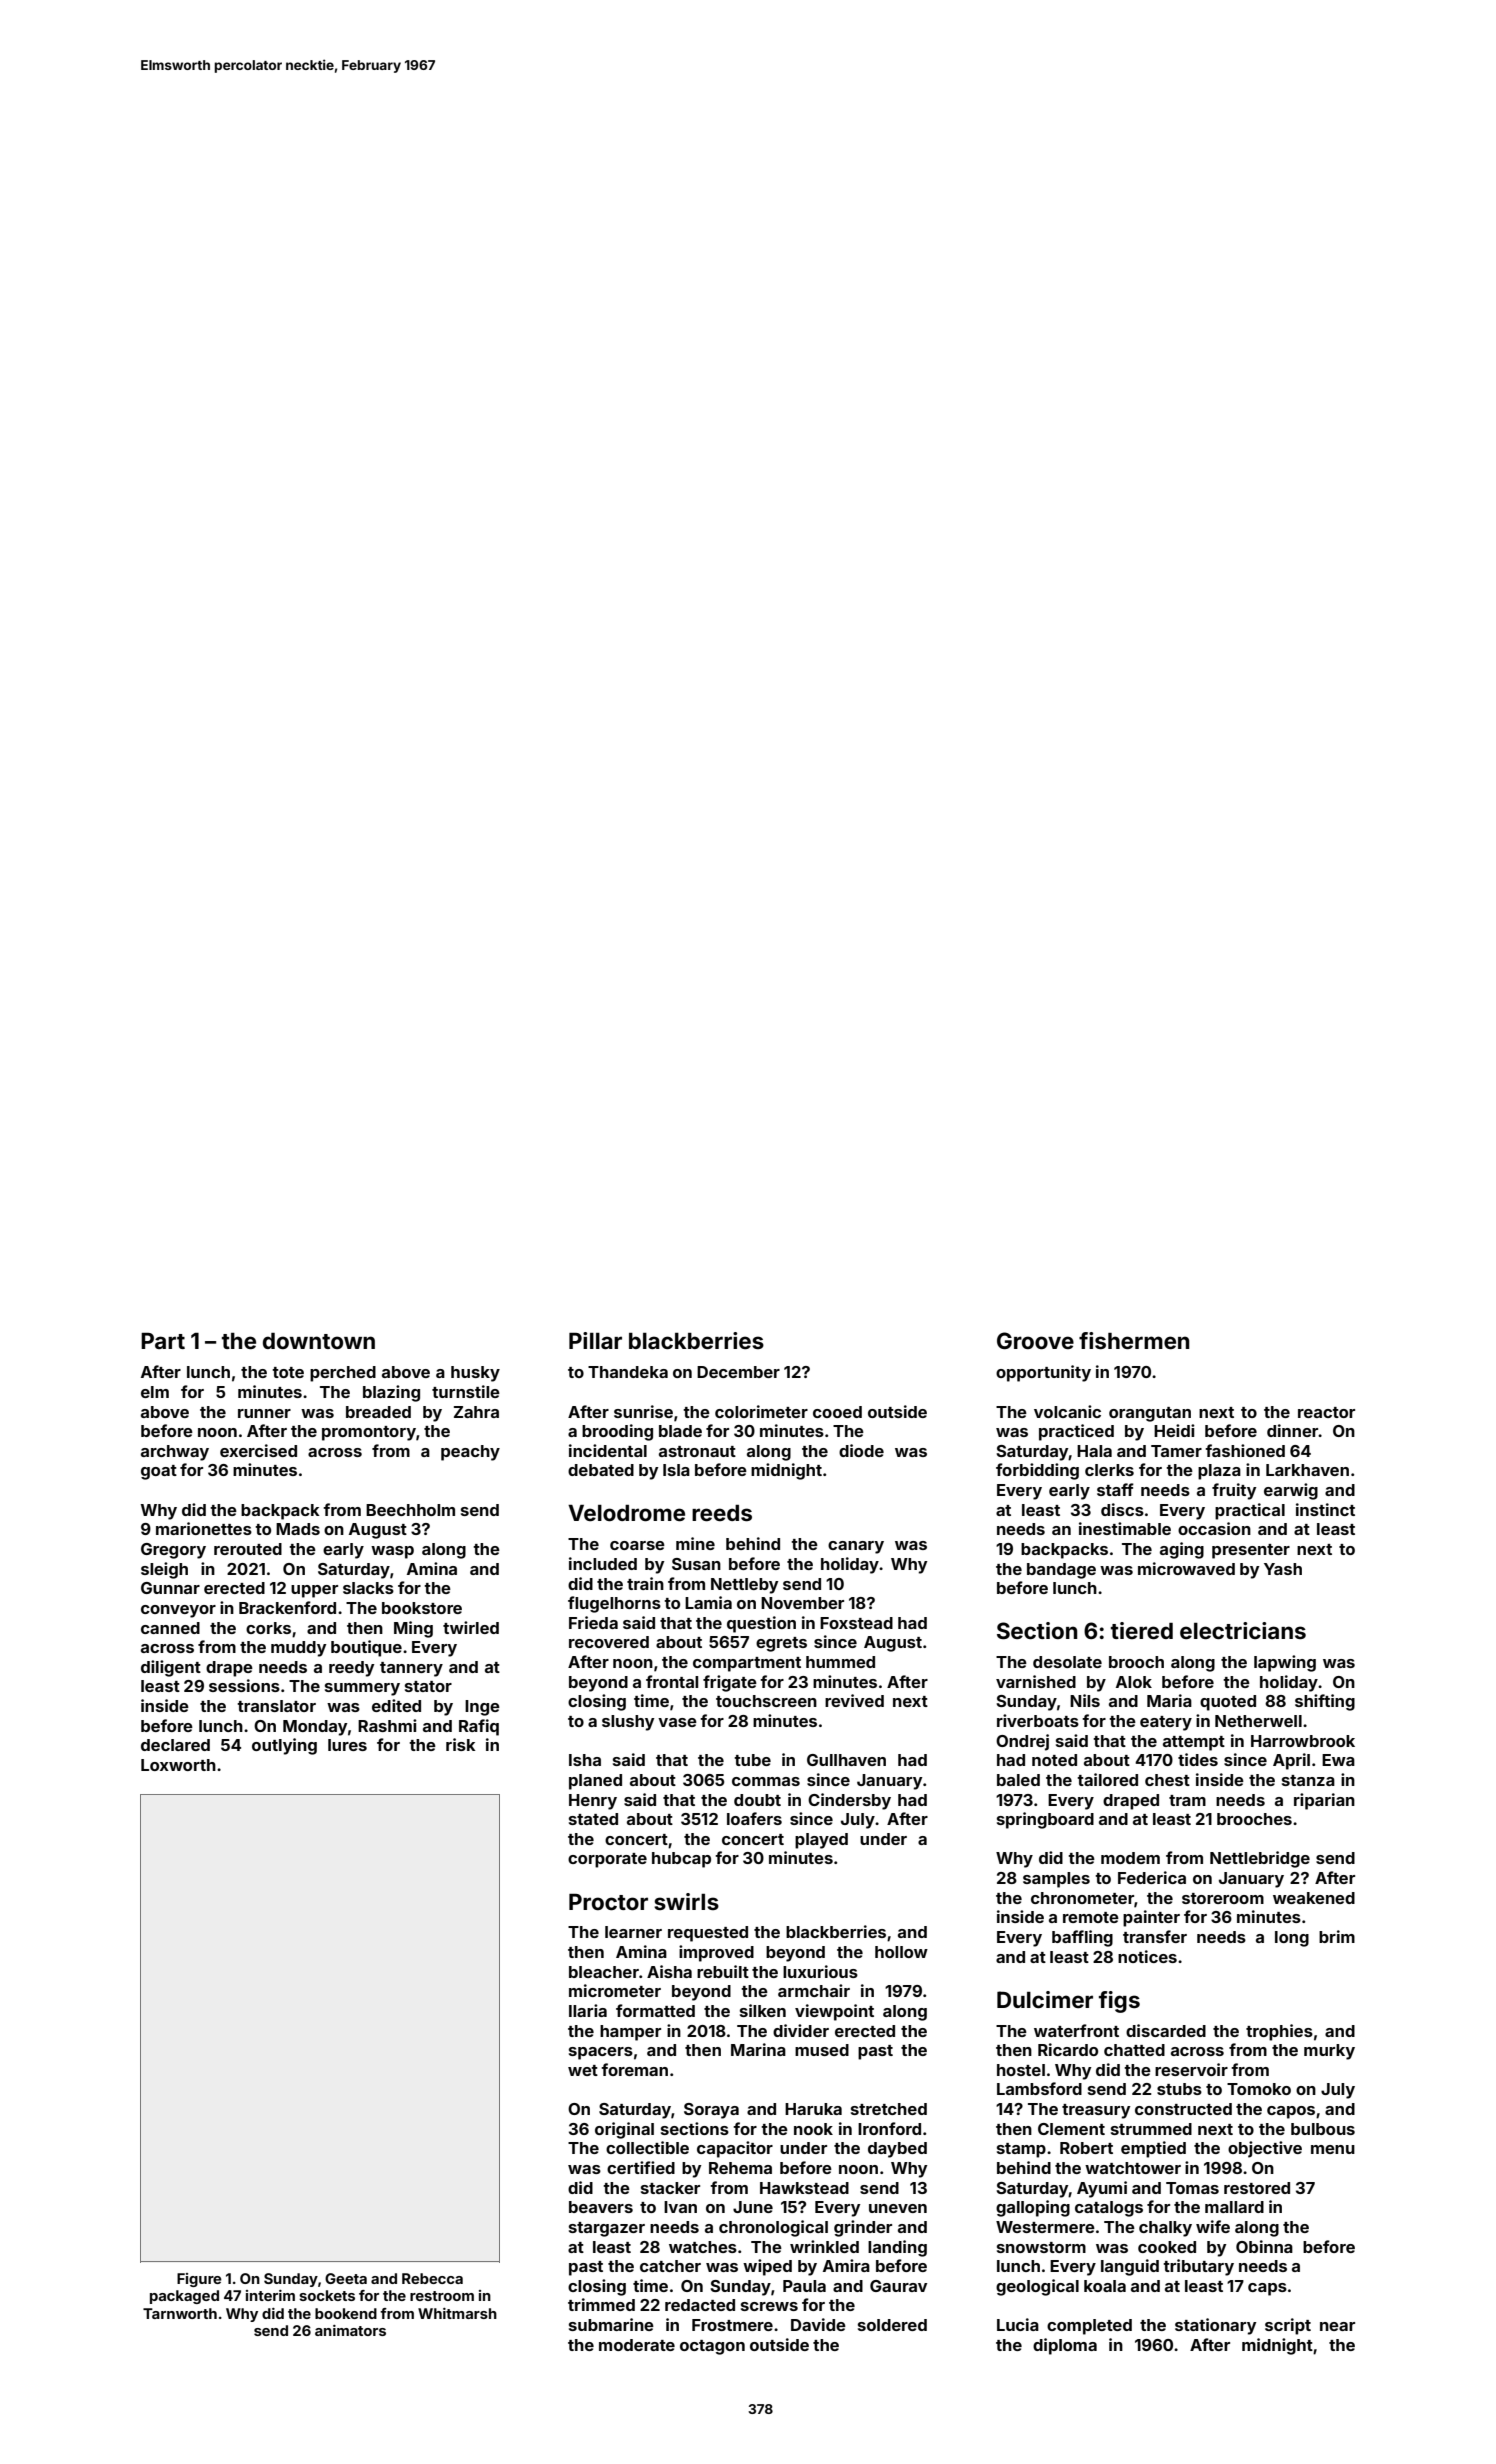 This screenshot has height=2464, width=1496. I want to click on Tarnworth, so click(180, 2313).
